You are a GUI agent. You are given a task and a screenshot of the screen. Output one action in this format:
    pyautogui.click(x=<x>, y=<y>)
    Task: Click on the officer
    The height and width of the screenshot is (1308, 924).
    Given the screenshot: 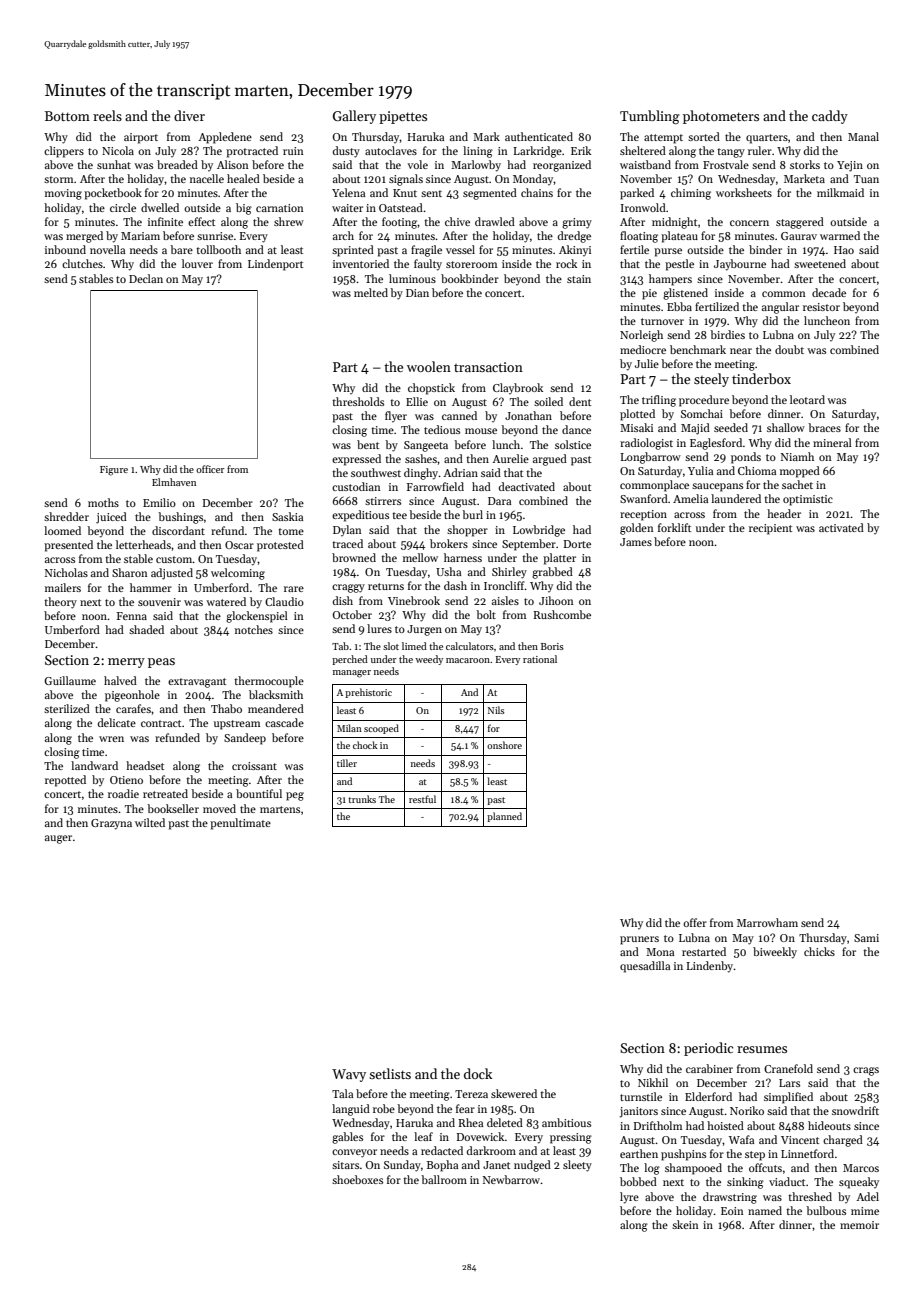 What is the action you would take?
    pyautogui.click(x=210, y=469)
